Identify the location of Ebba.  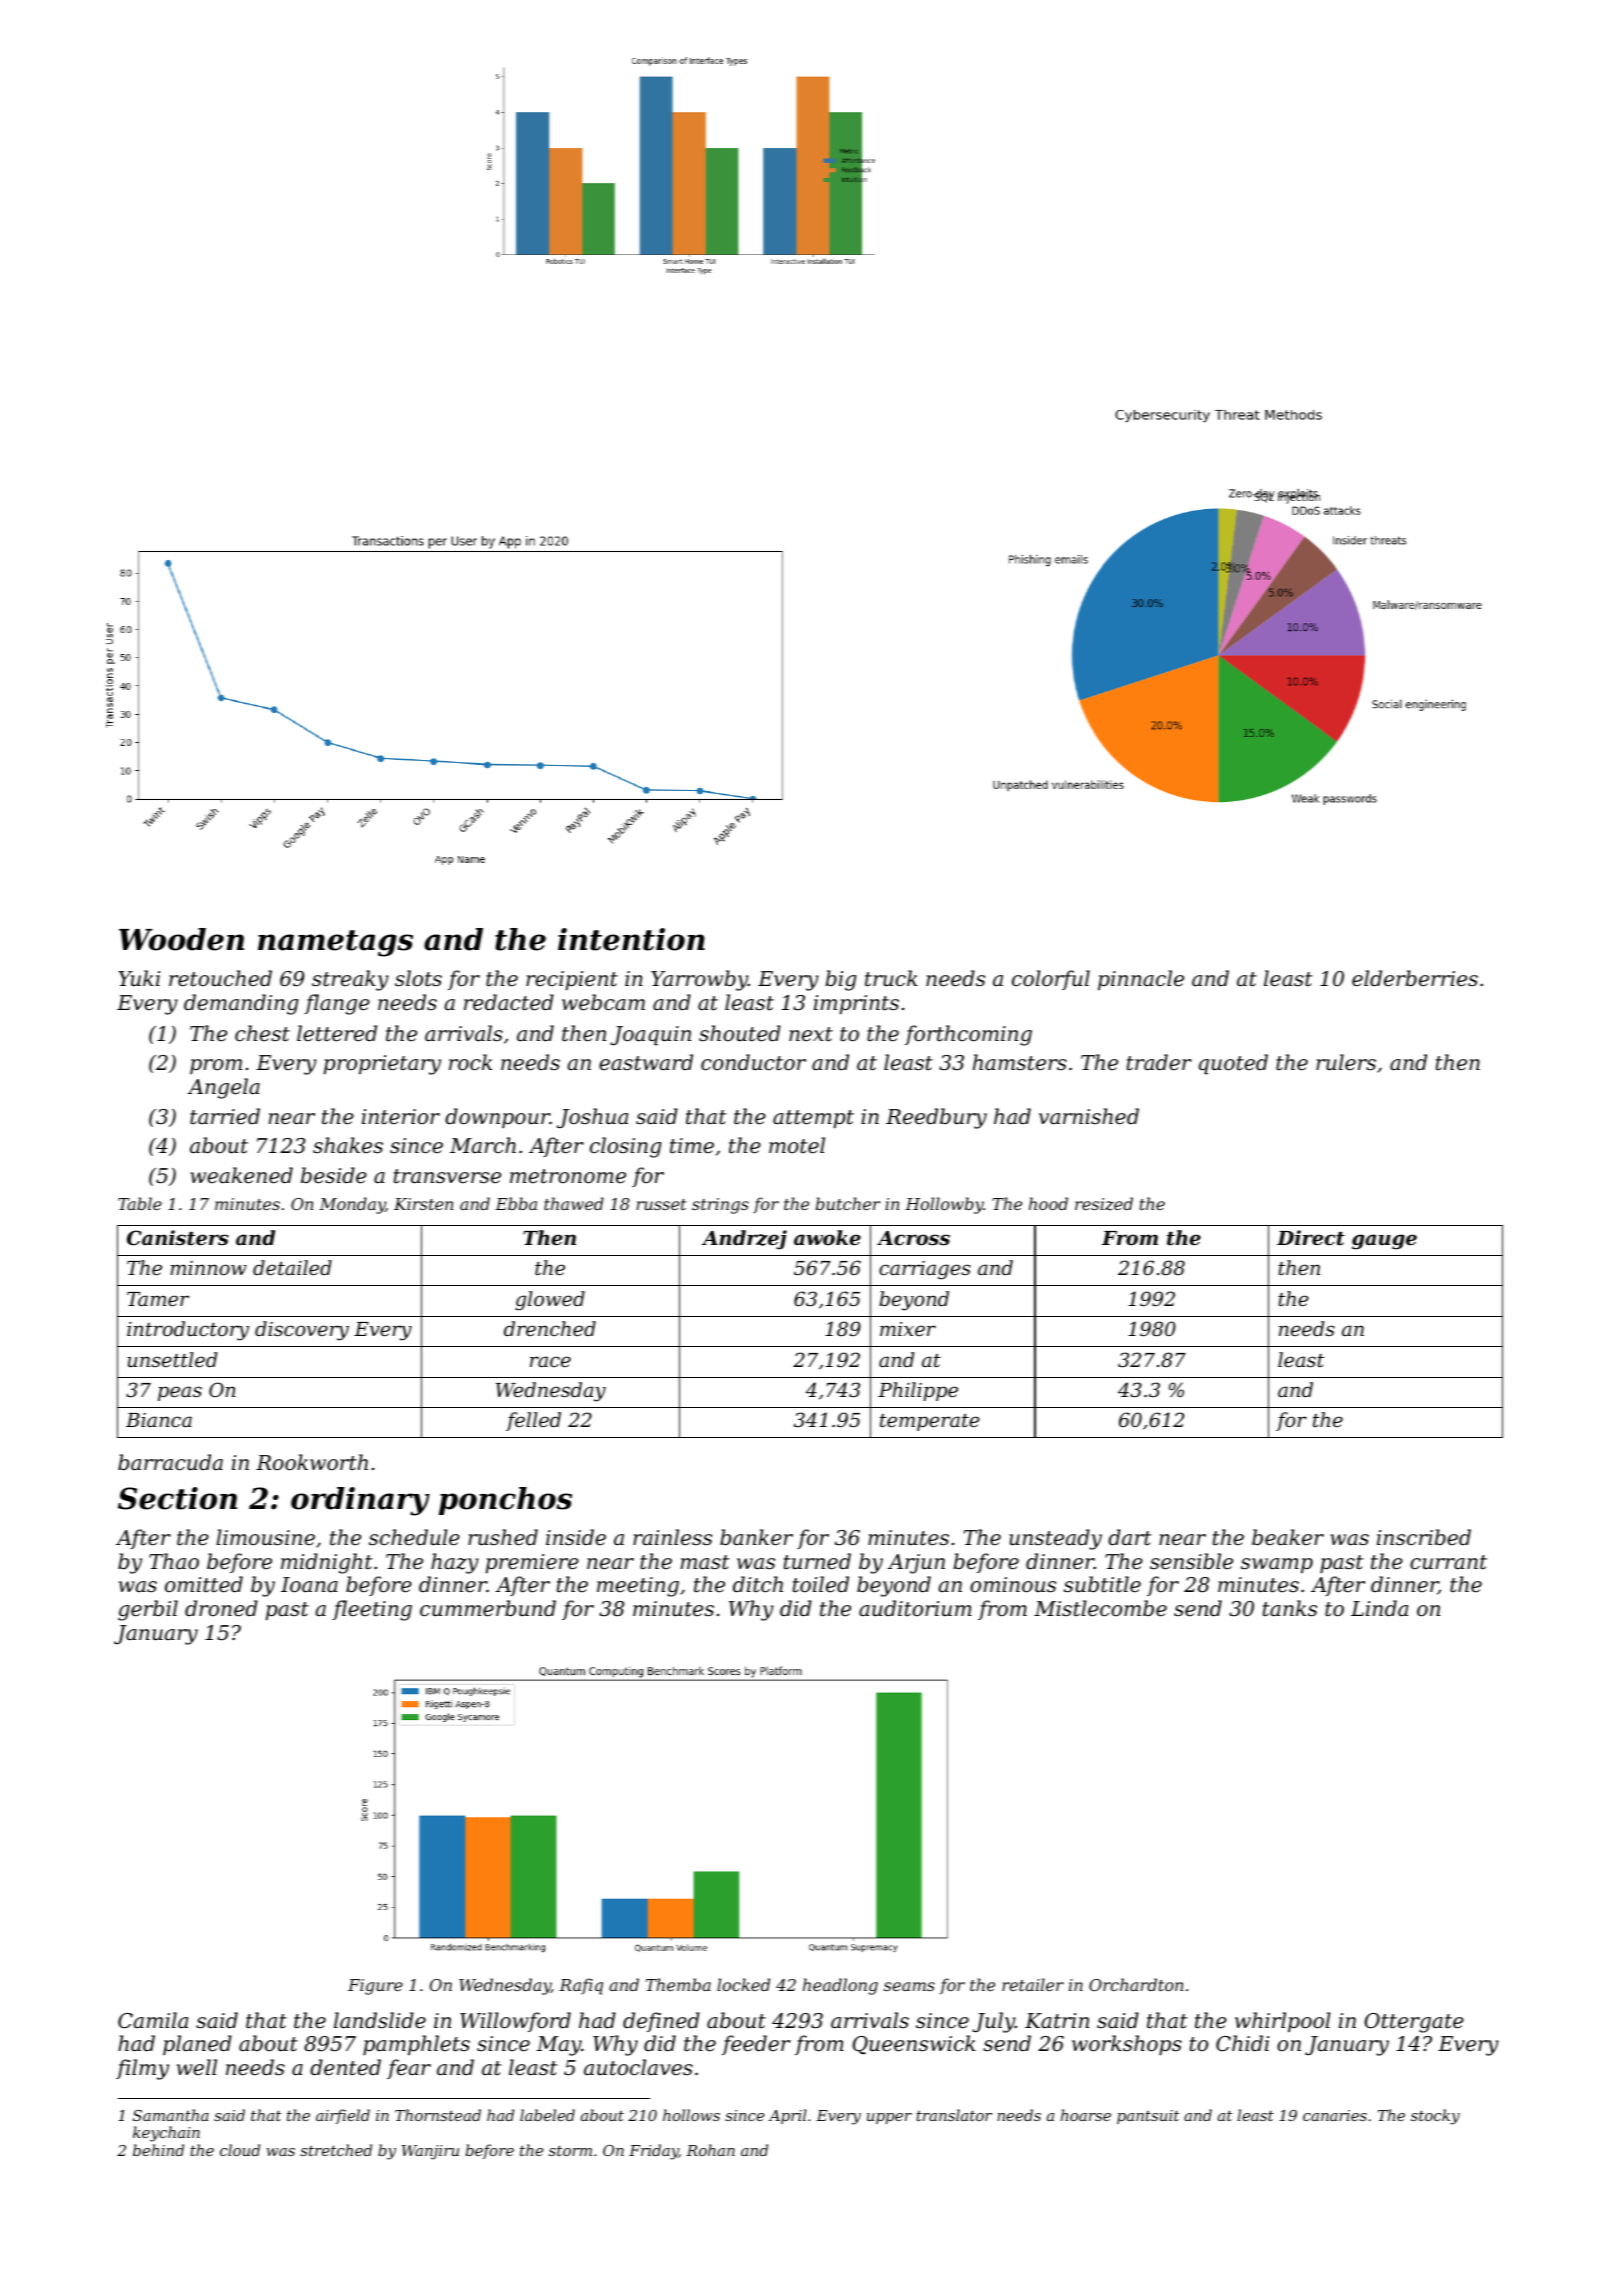
(516, 1203).
